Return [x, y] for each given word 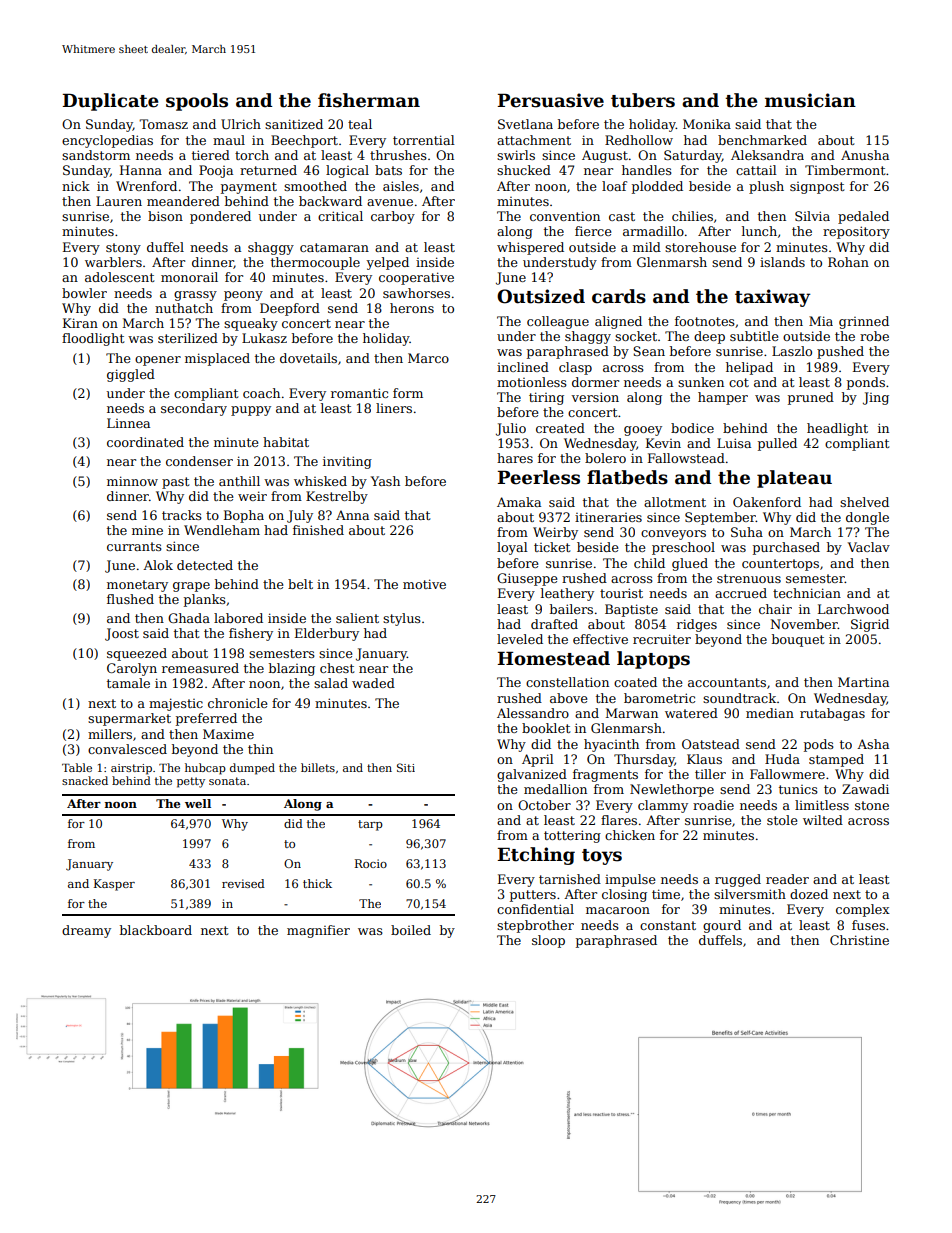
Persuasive [551, 100]
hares [515, 458]
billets [318, 767]
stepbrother [535, 926]
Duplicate [110, 102]
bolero [605, 458]
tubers [643, 100]
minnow [132, 481]
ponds [866, 383]
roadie [713, 805]
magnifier [318, 931]
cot [739, 382]
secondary [194, 409]
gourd [722, 926]
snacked [85, 780]
